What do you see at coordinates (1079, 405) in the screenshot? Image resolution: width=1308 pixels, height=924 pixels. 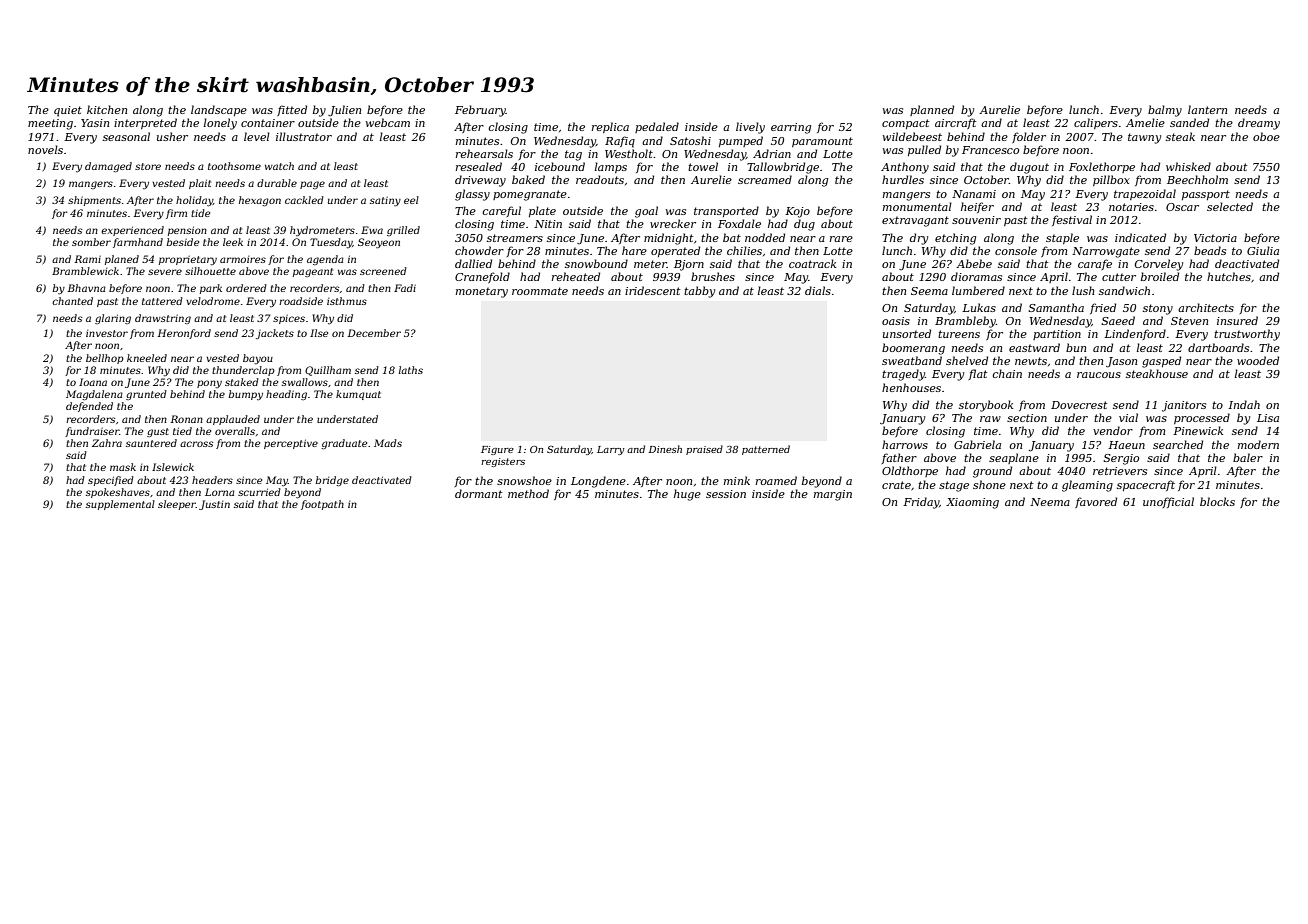 I see `Dovecrest` at bounding box center [1079, 405].
